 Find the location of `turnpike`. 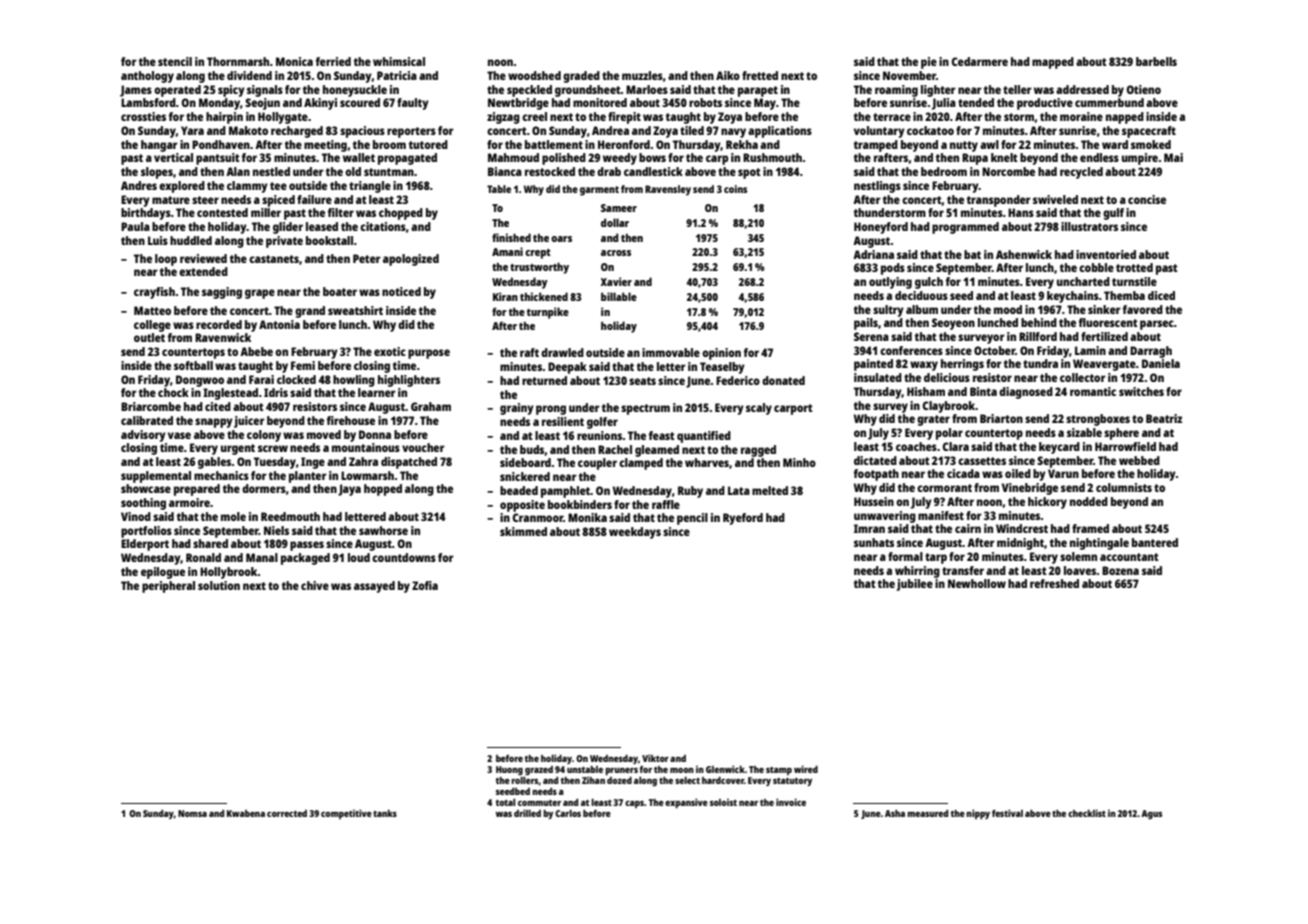

turnpike is located at coordinates (548, 313).
